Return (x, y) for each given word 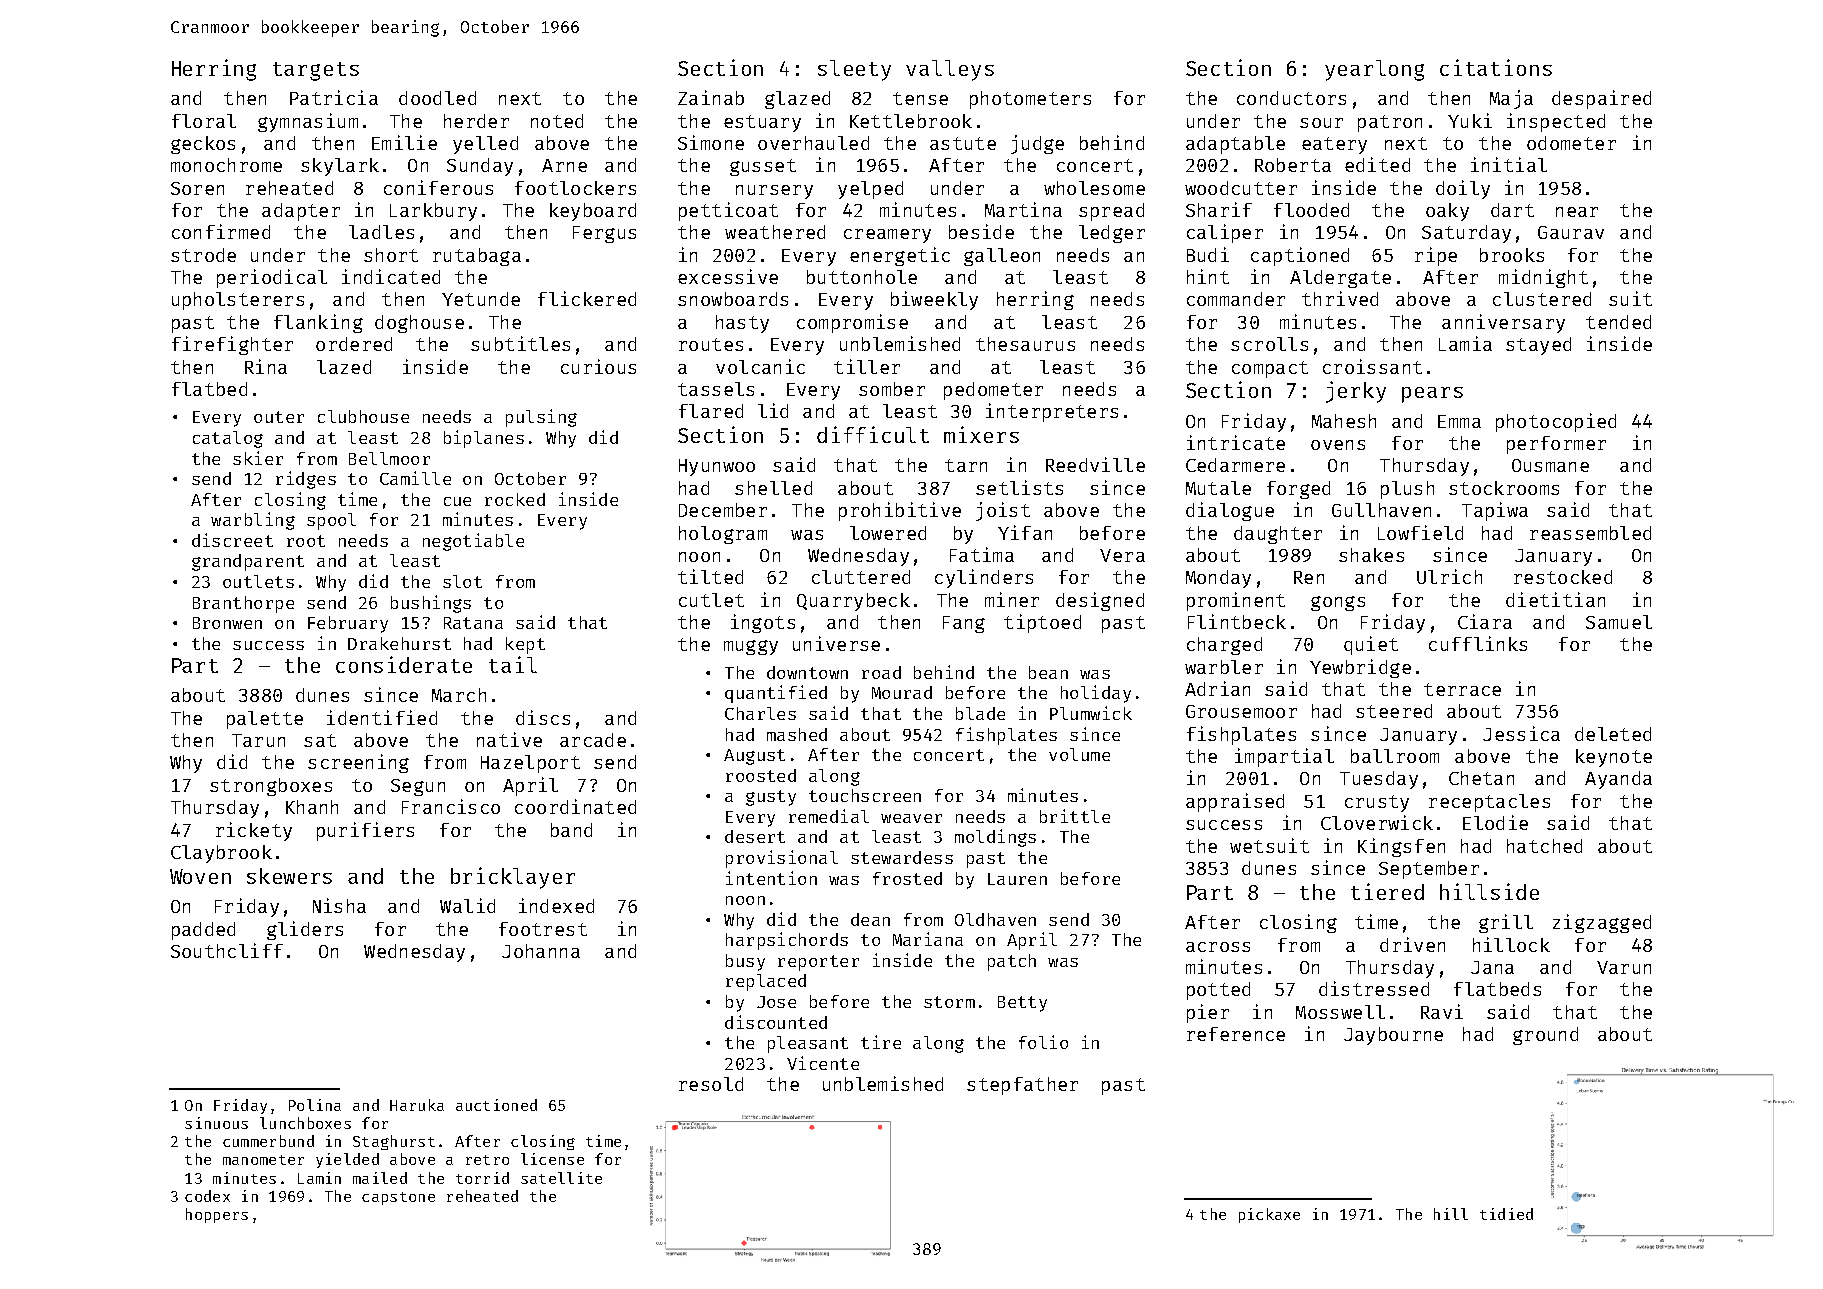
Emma (1459, 421)
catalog (228, 439)
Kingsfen (1401, 847)
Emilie (404, 142)
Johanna (541, 951)
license (552, 1159)
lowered (888, 533)
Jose (776, 1002)
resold (711, 1084)
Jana (1492, 967)
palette (265, 720)
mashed (797, 734)
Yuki (1470, 120)
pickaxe (1269, 1215)
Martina (1023, 209)
